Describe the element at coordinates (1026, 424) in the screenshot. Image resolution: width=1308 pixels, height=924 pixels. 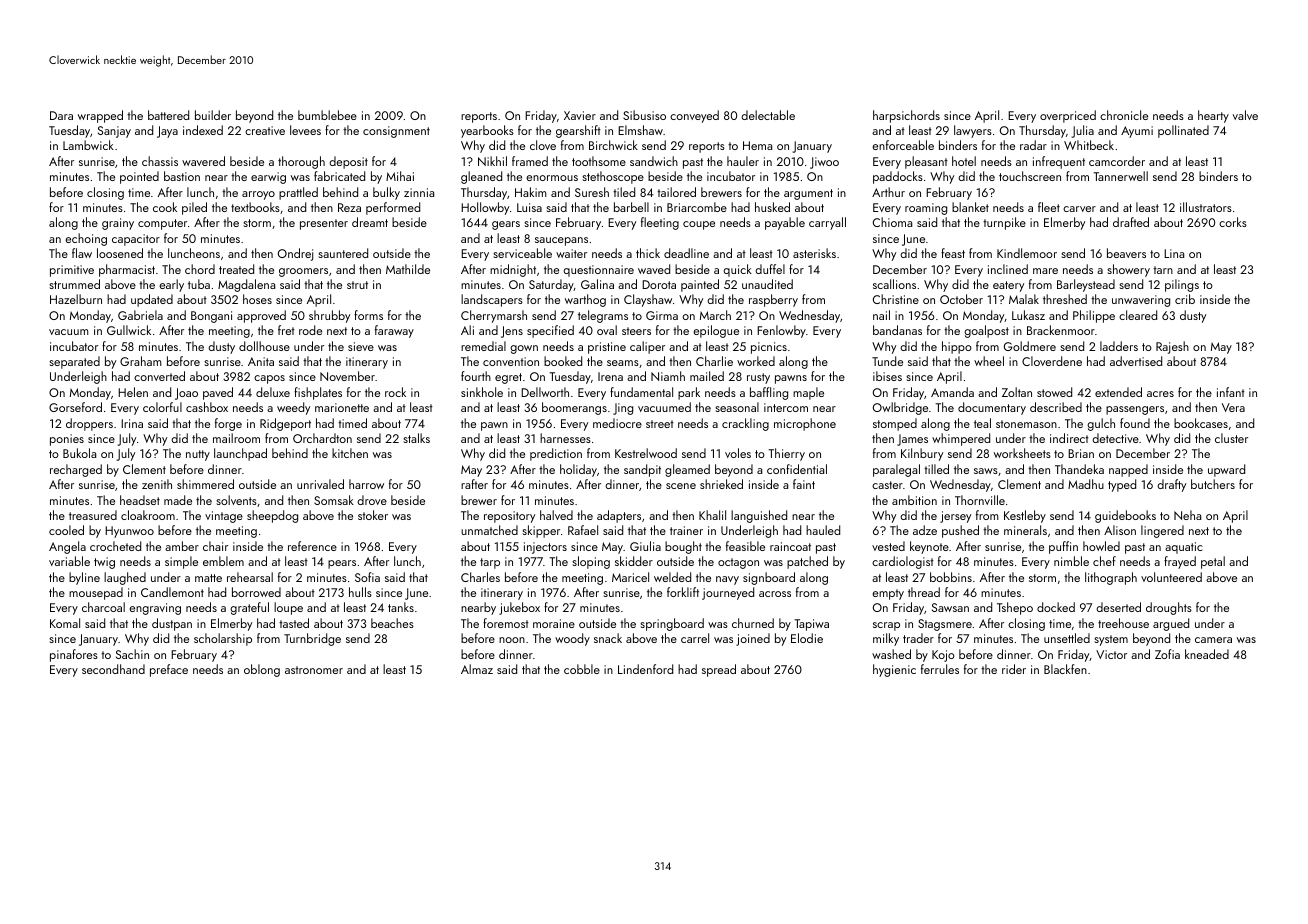
I see `stonemason` at that location.
